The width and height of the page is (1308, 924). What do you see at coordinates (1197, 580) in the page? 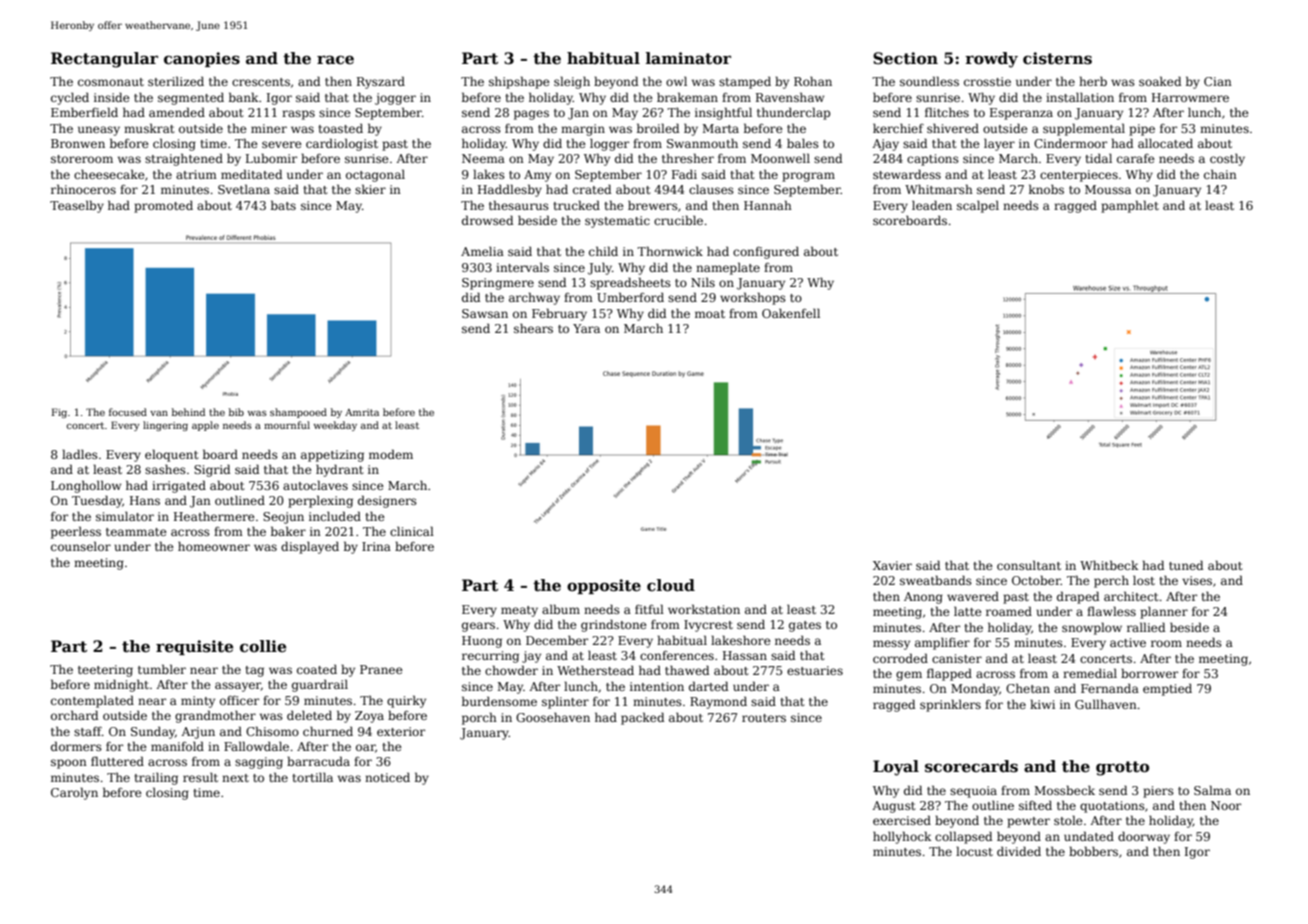
I see `vises` at bounding box center [1197, 580].
